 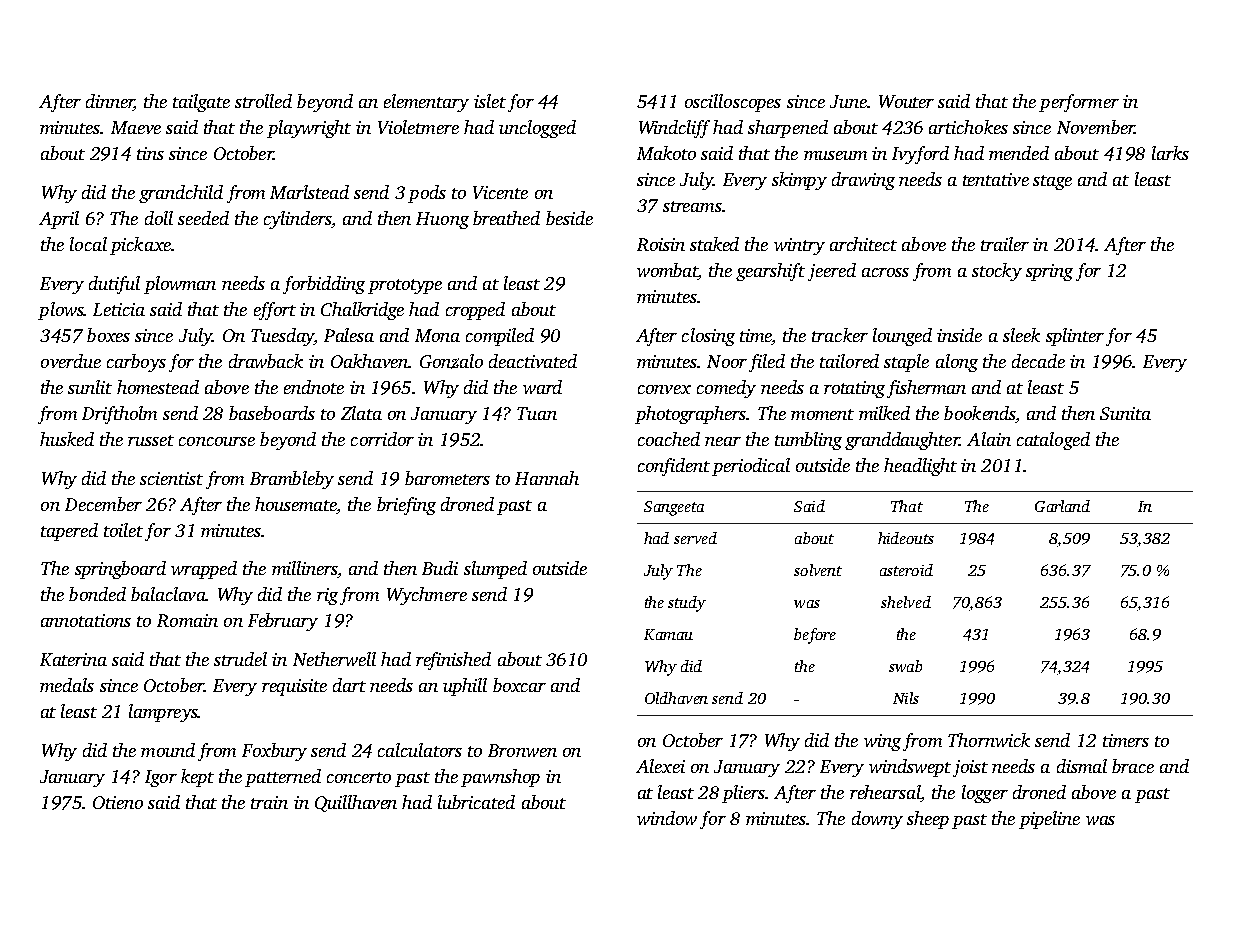 What do you see at coordinates (274, 752) in the screenshot?
I see `Foxbury` at bounding box center [274, 752].
